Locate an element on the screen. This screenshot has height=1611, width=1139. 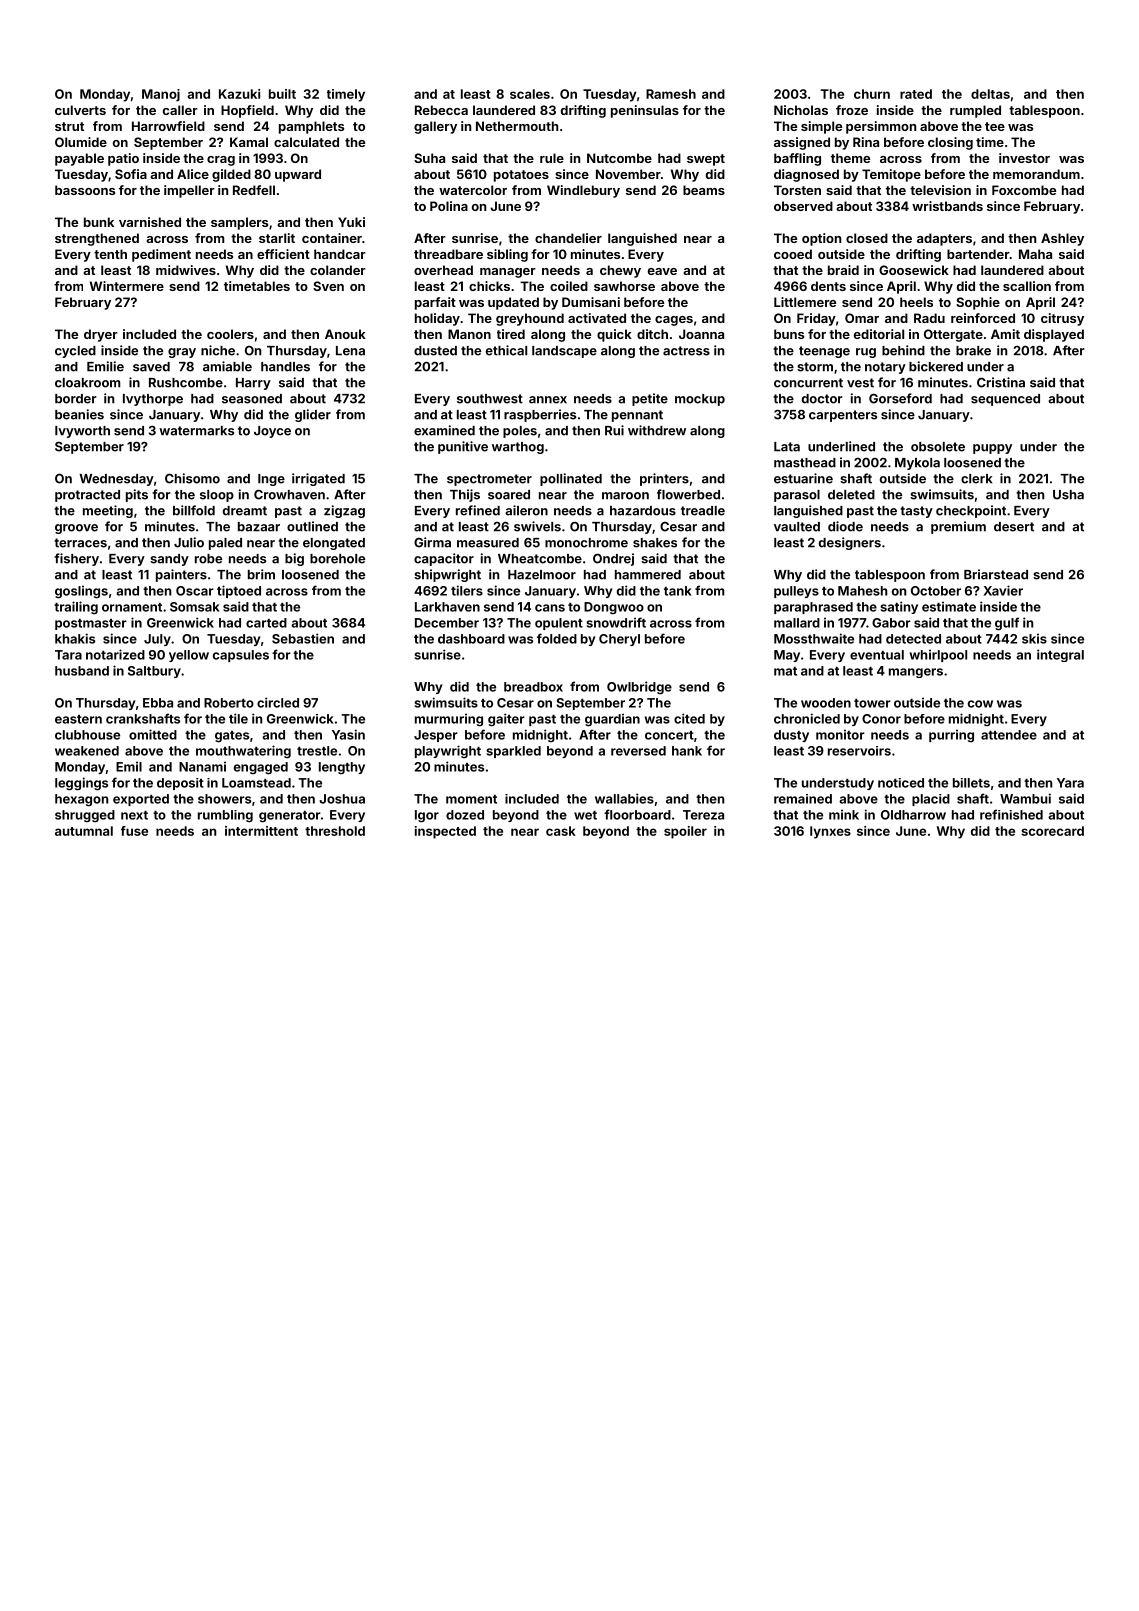
tank is located at coordinates (678, 591).
